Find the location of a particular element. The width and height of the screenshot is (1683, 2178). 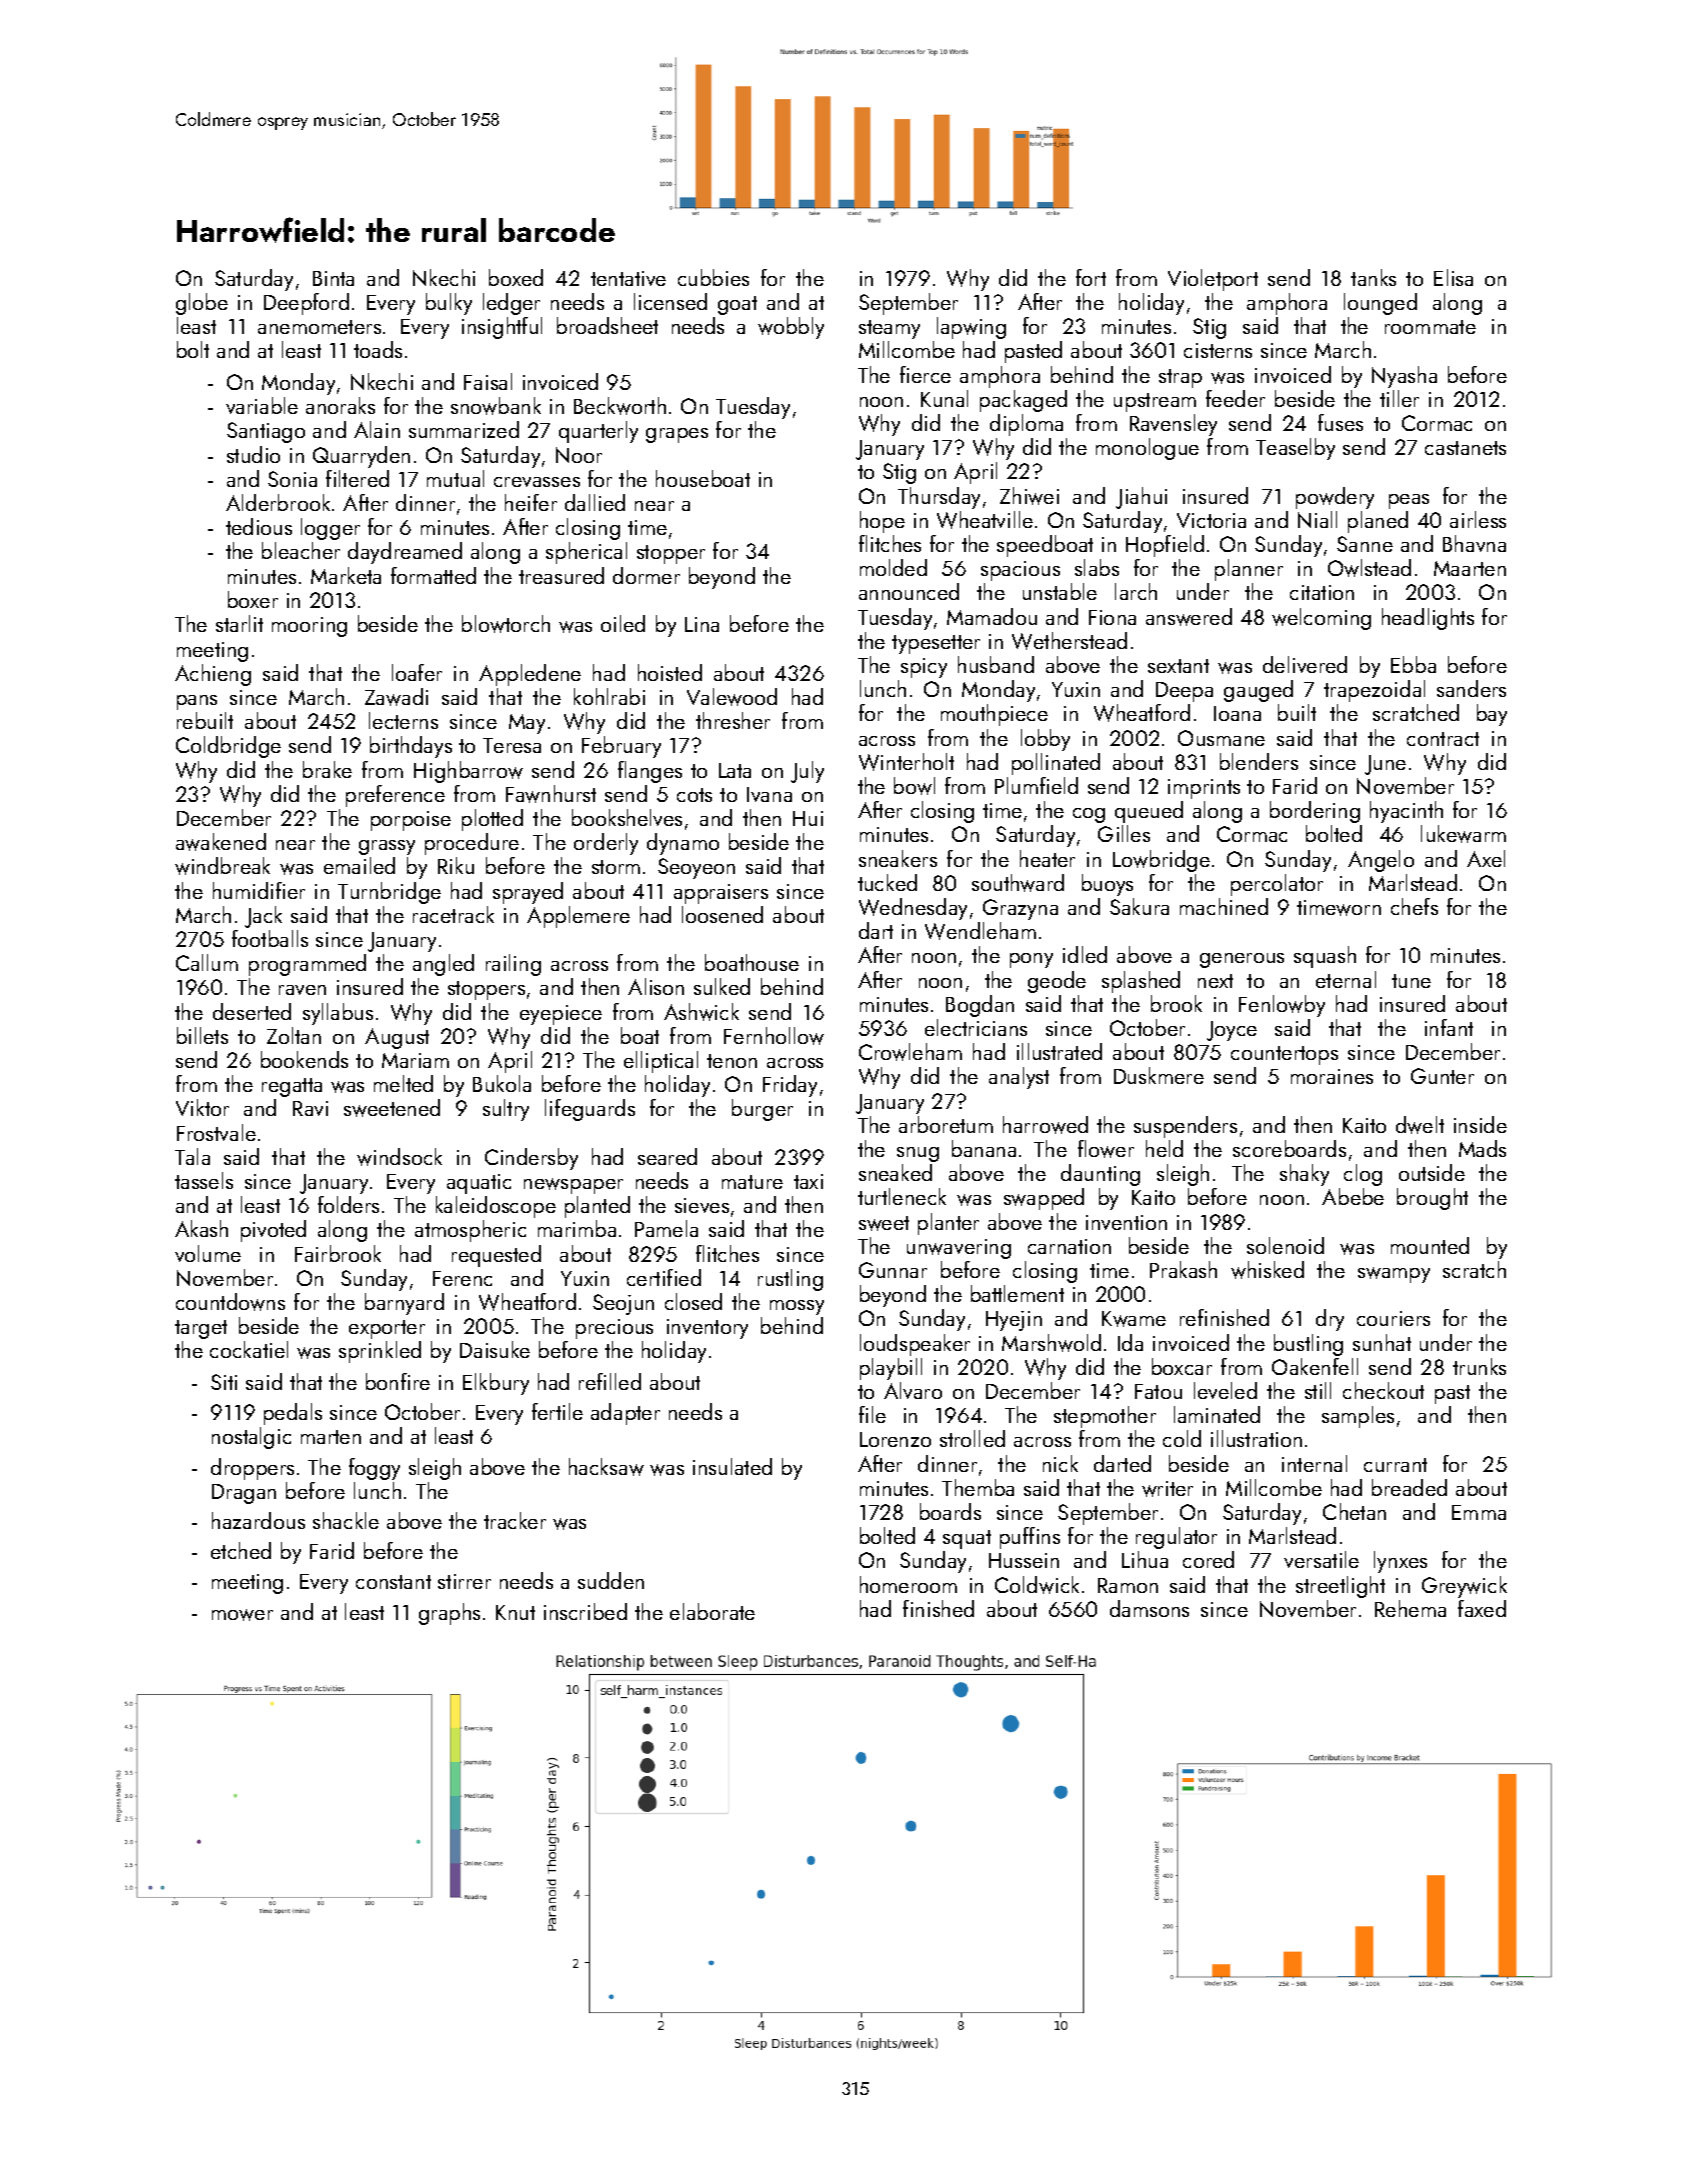

loafer is located at coordinates (417, 672).
